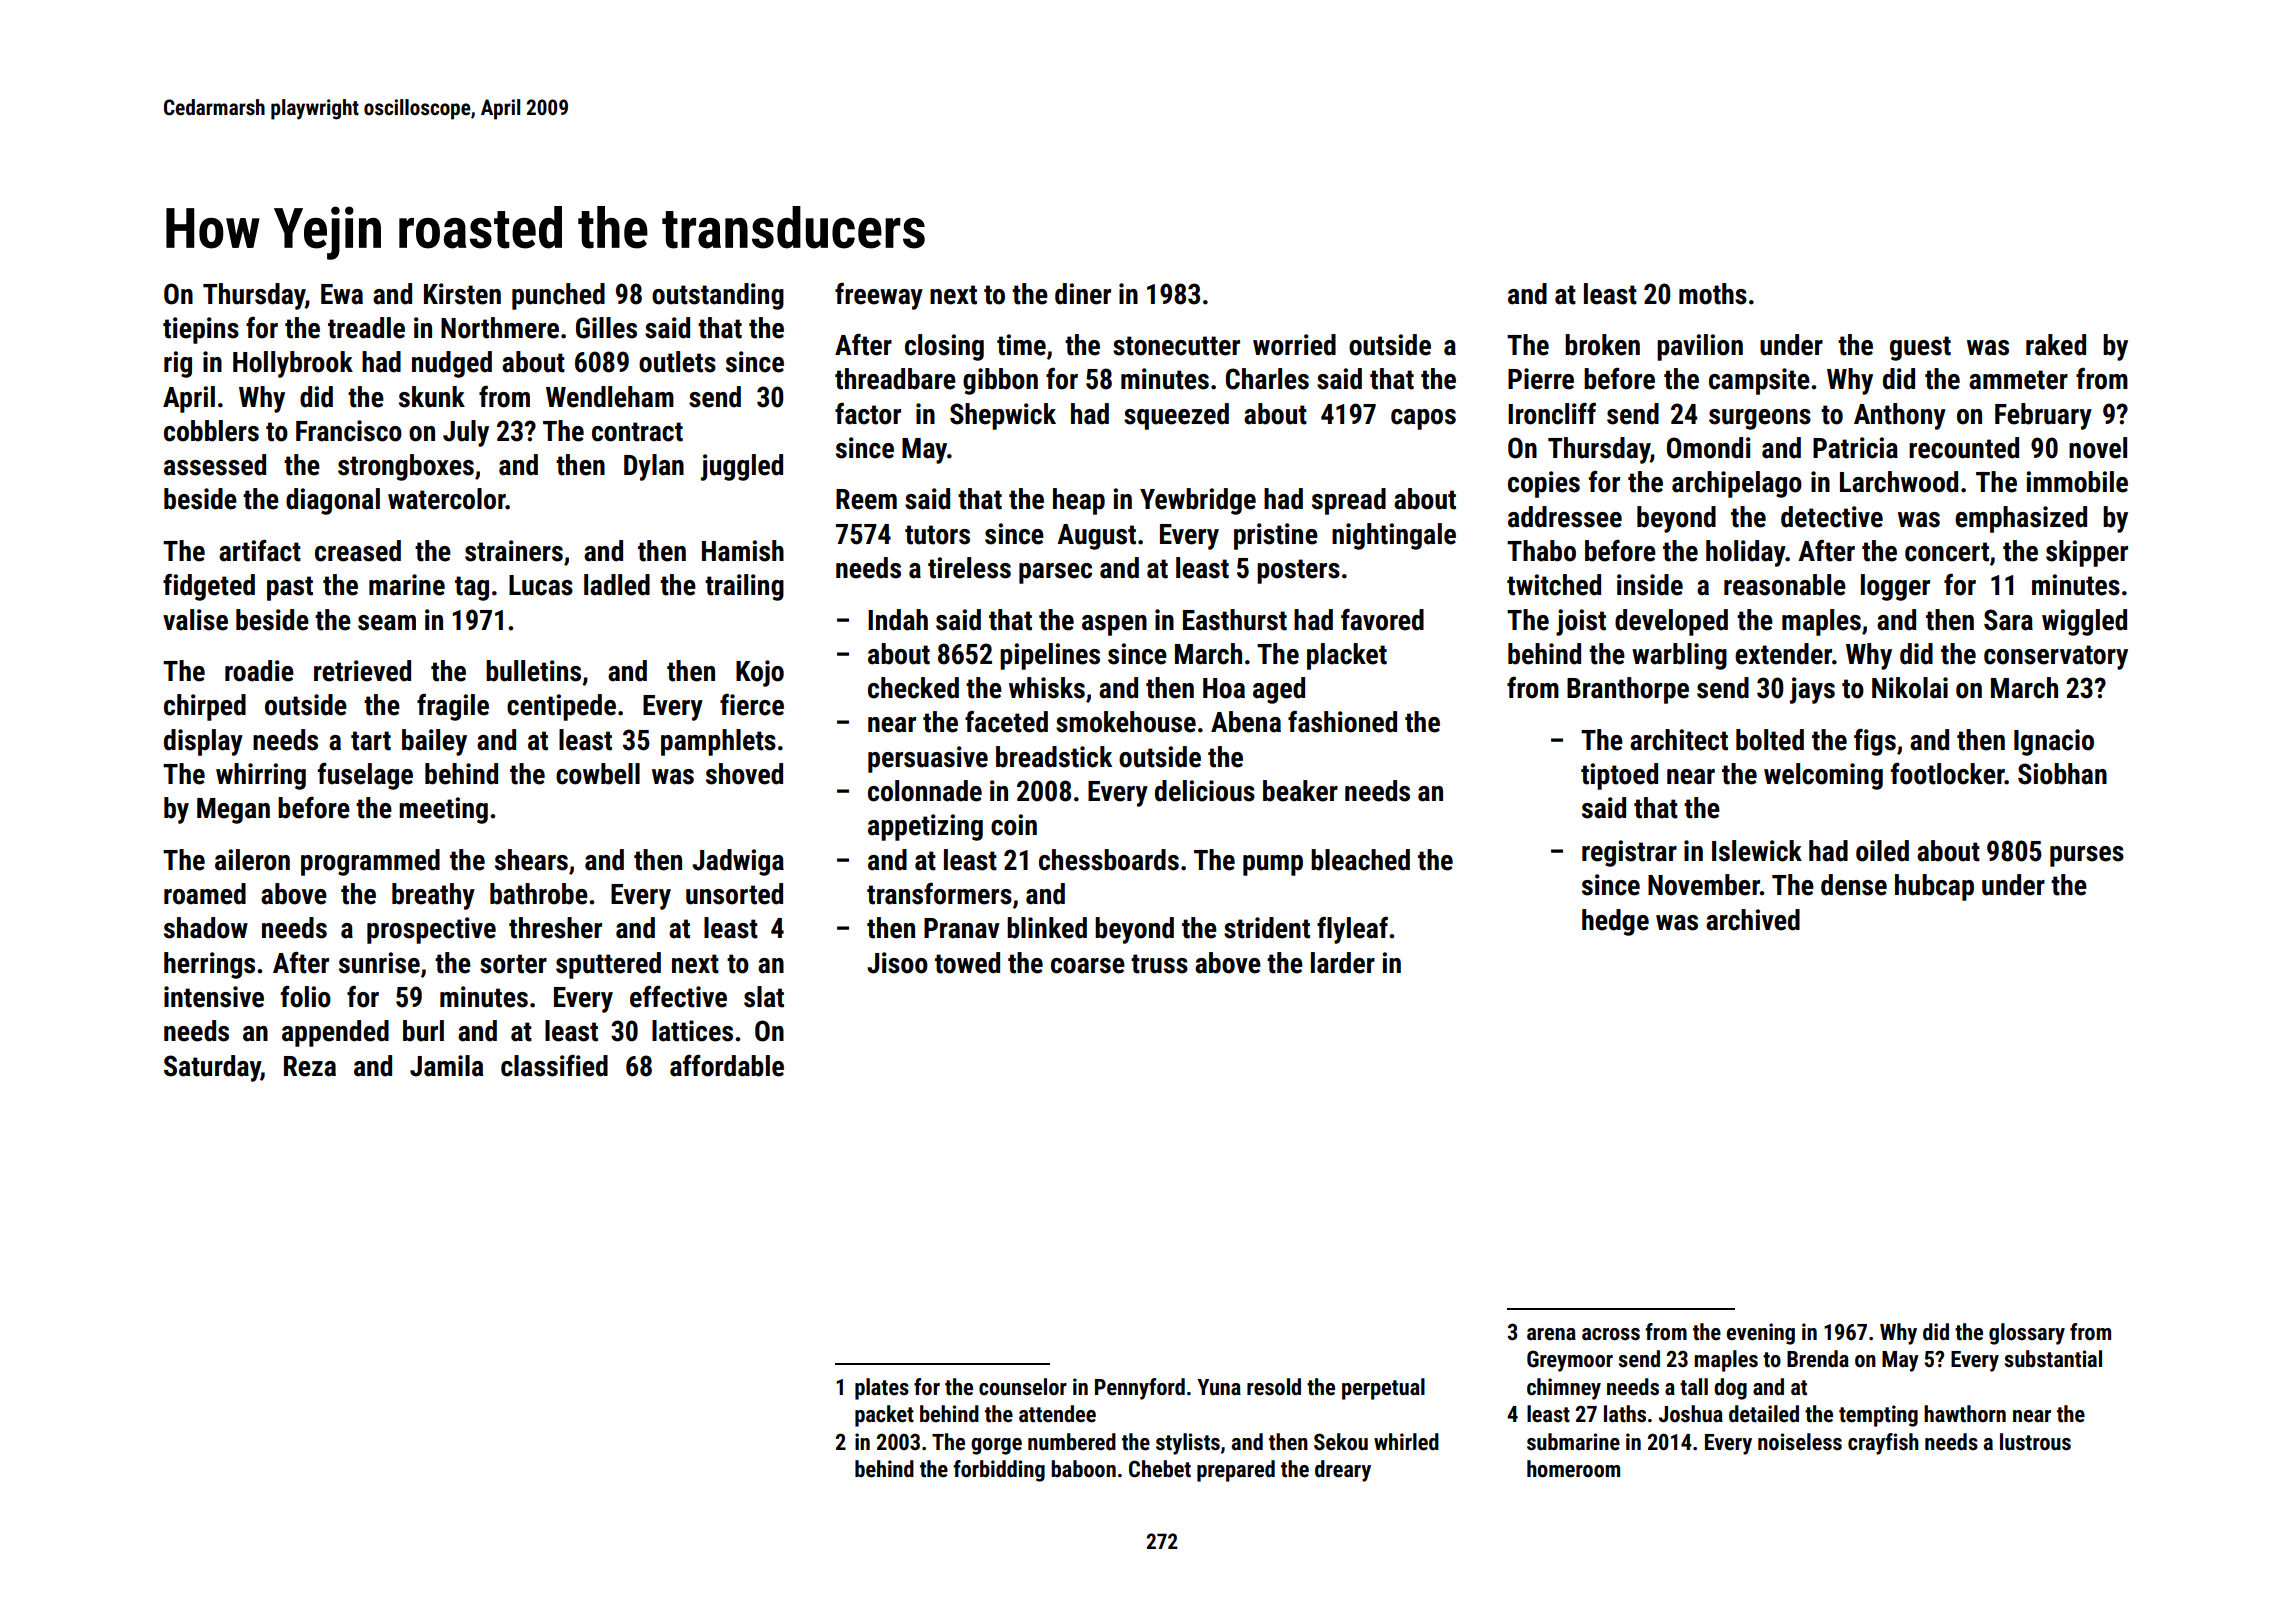 The height and width of the screenshot is (1620, 2292). Describe the element at coordinates (1812, 690) in the screenshot. I see `jays` at that location.
